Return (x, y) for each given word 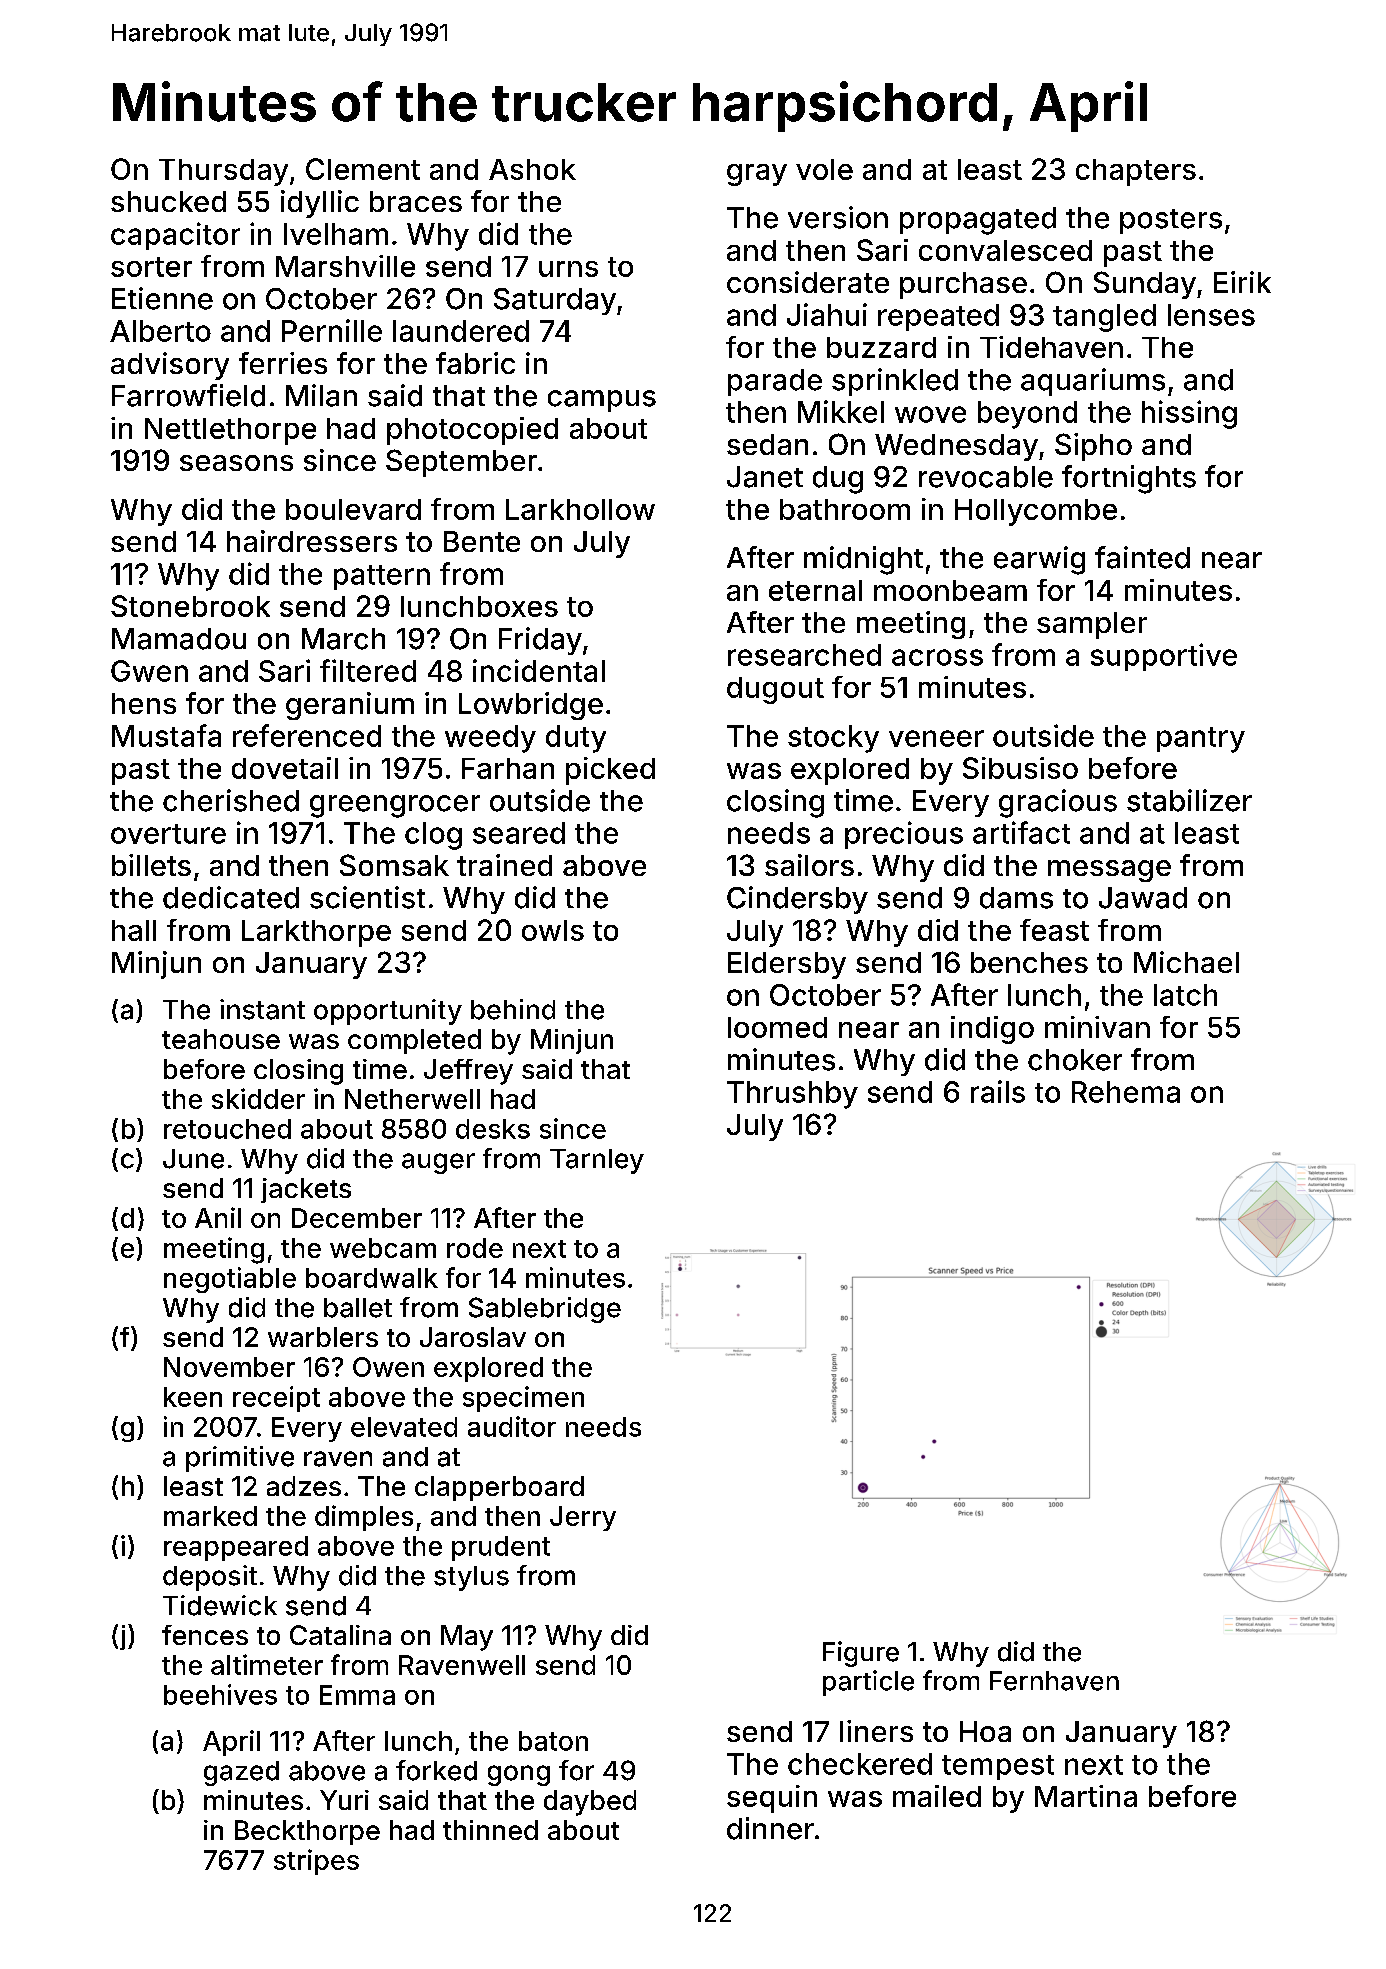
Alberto (160, 331)
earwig (1039, 560)
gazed (241, 1773)
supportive (1164, 657)
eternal (815, 590)
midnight (863, 560)
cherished (231, 800)
